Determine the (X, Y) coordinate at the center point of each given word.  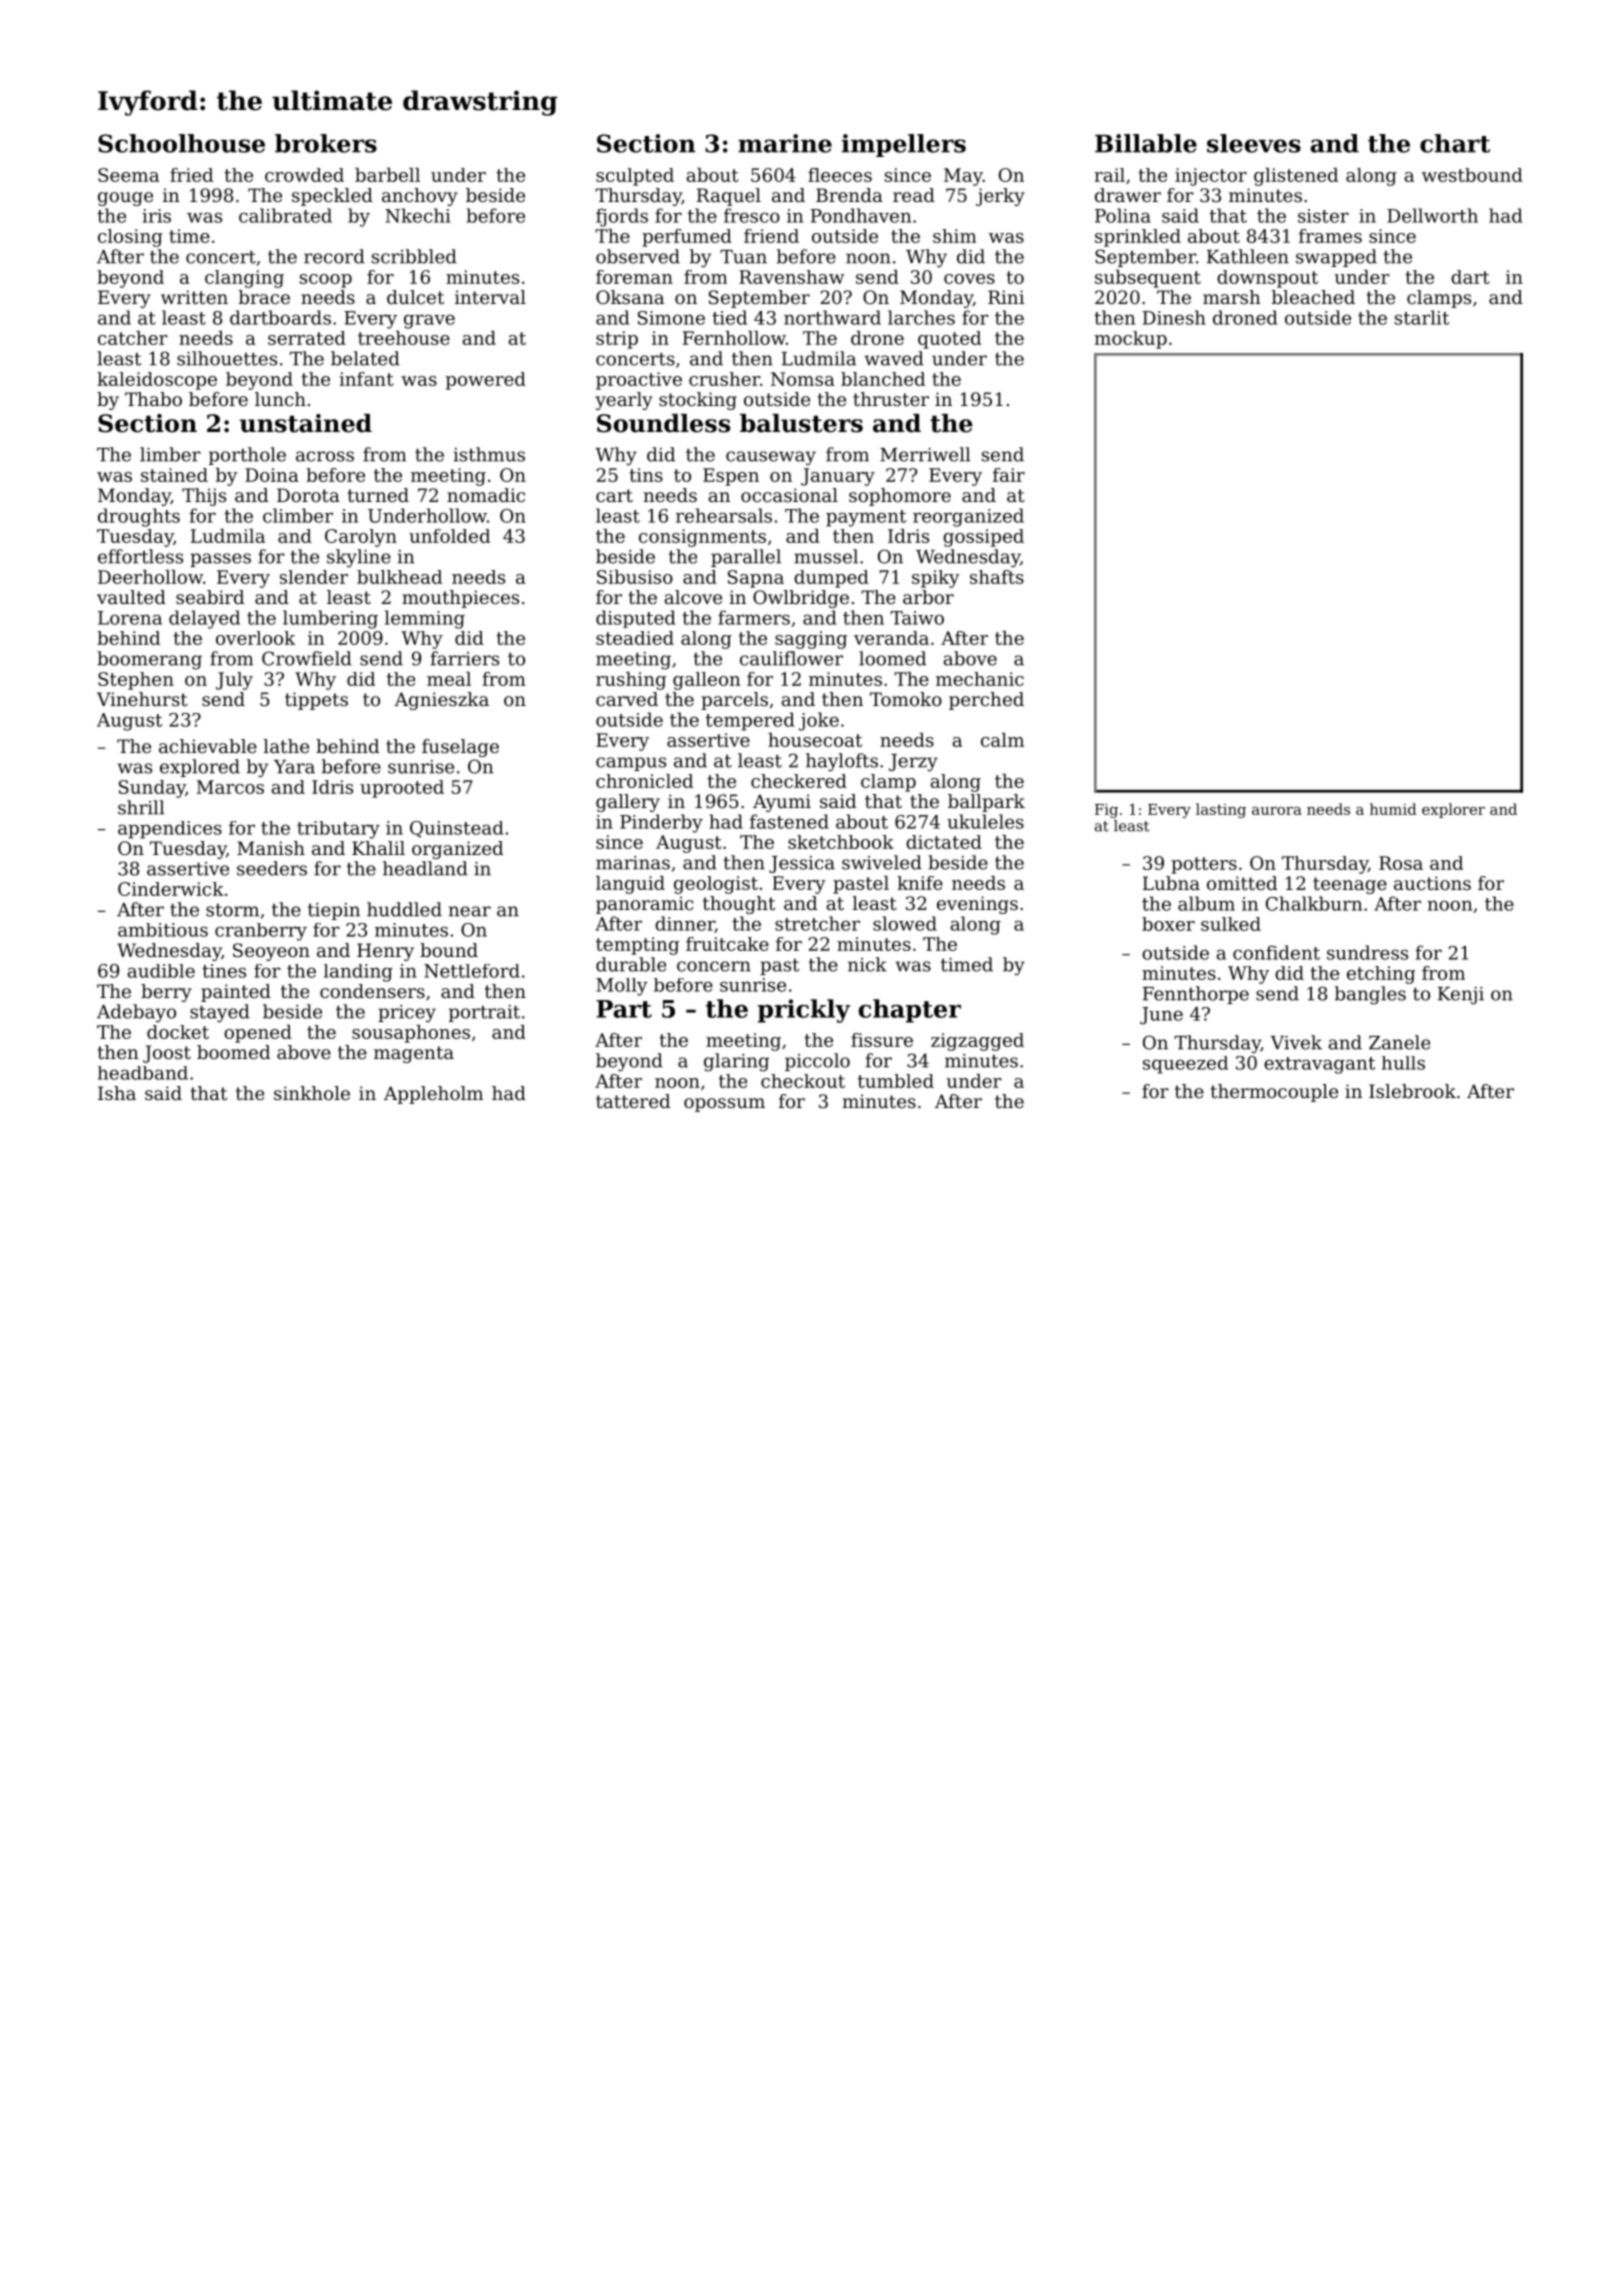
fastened (789, 821)
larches (921, 317)
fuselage (460, 748)
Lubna (1171, 883)
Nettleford (472, 971)
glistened (1296, 177)
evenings (977, 905)
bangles (1370, 995)
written (194, 297)
